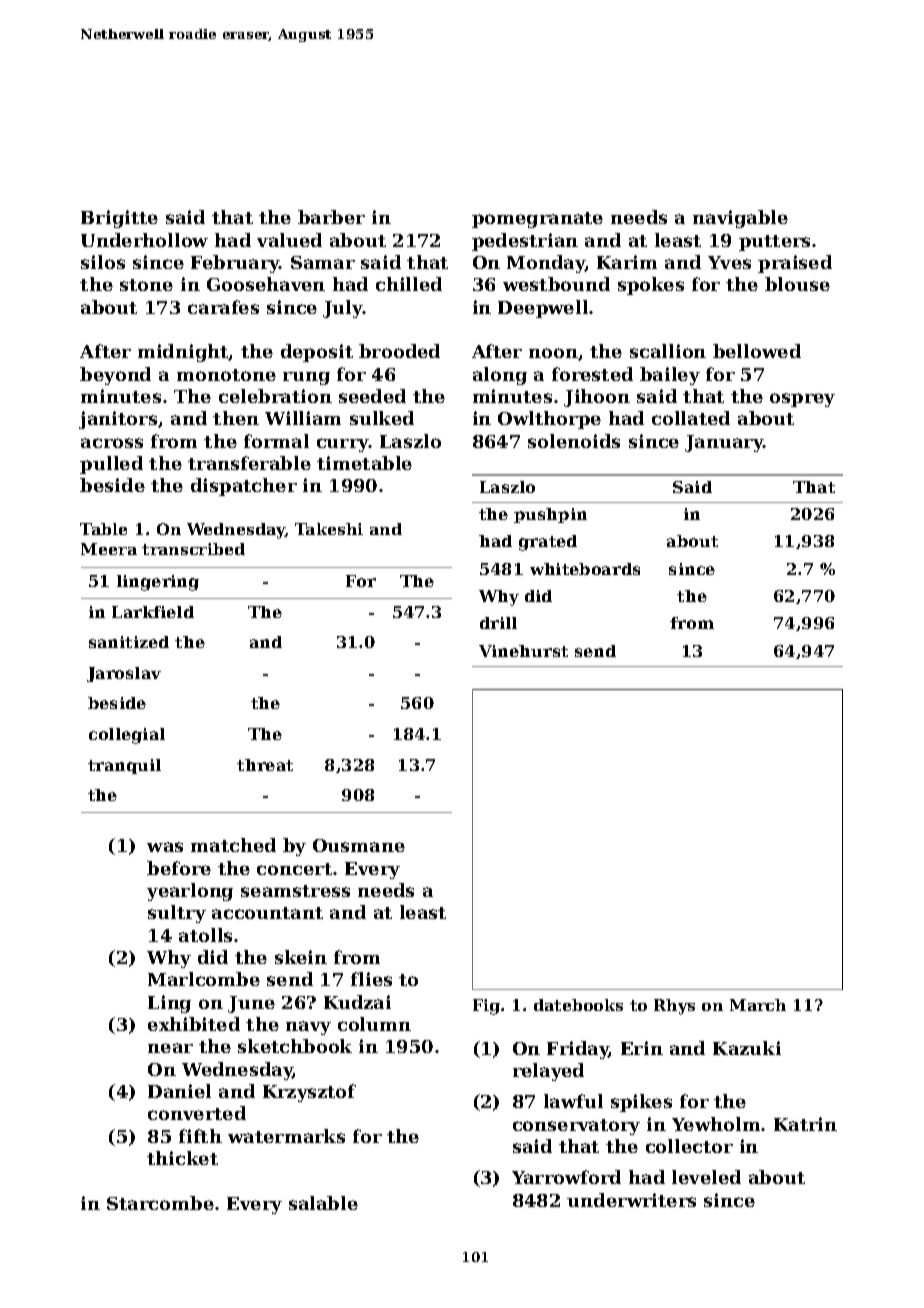 This document has width=924, height=1308. What do you see at coordinates (585, 569) in the document?
I see `whiteboards` at bounding box center [585, 569].
